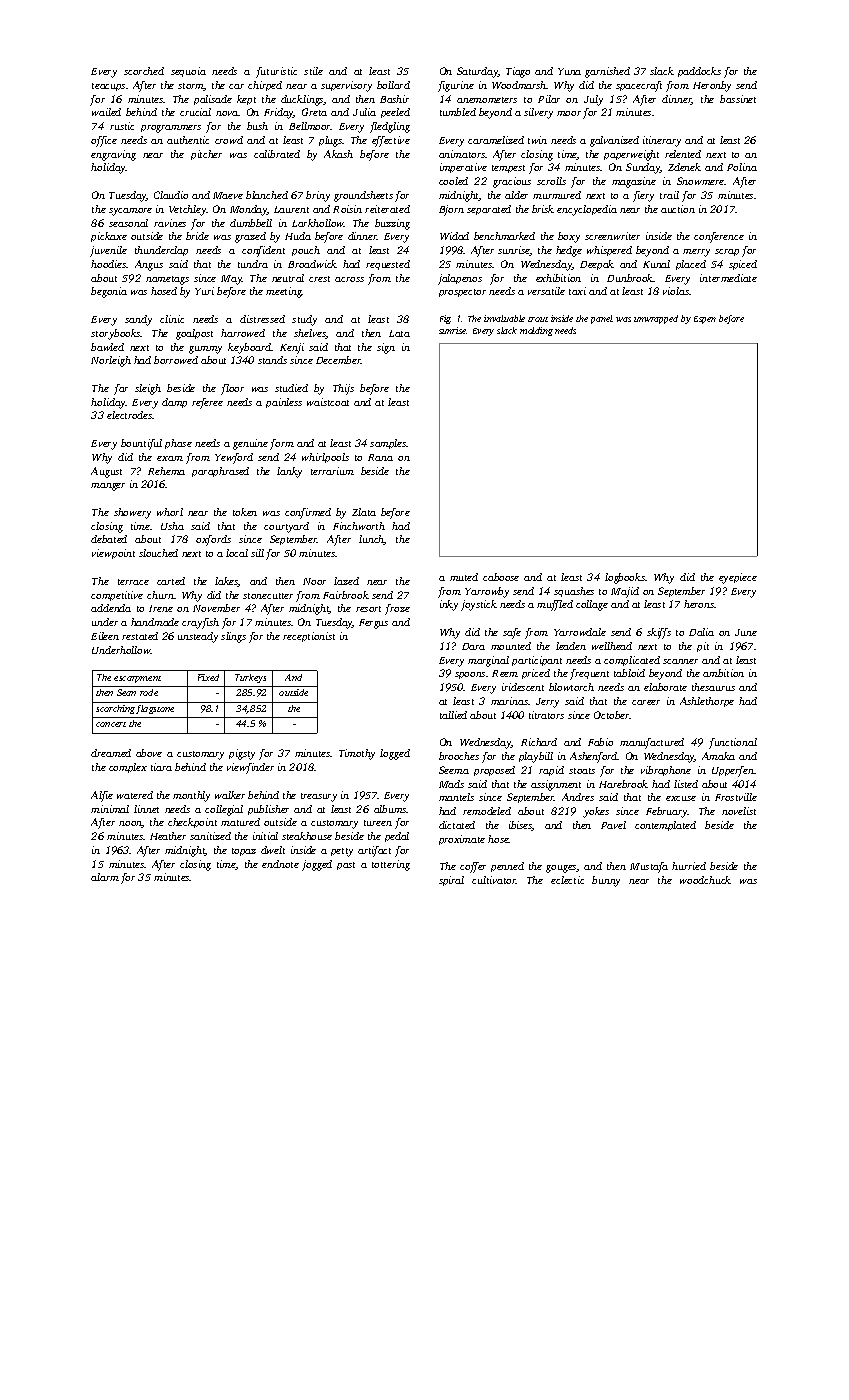 The height and width of the screenshot is (1400, 849). What do you see at coordinates (167, 280) in the screenshot?
I see `nametags` at bounding box center [167, 280].
